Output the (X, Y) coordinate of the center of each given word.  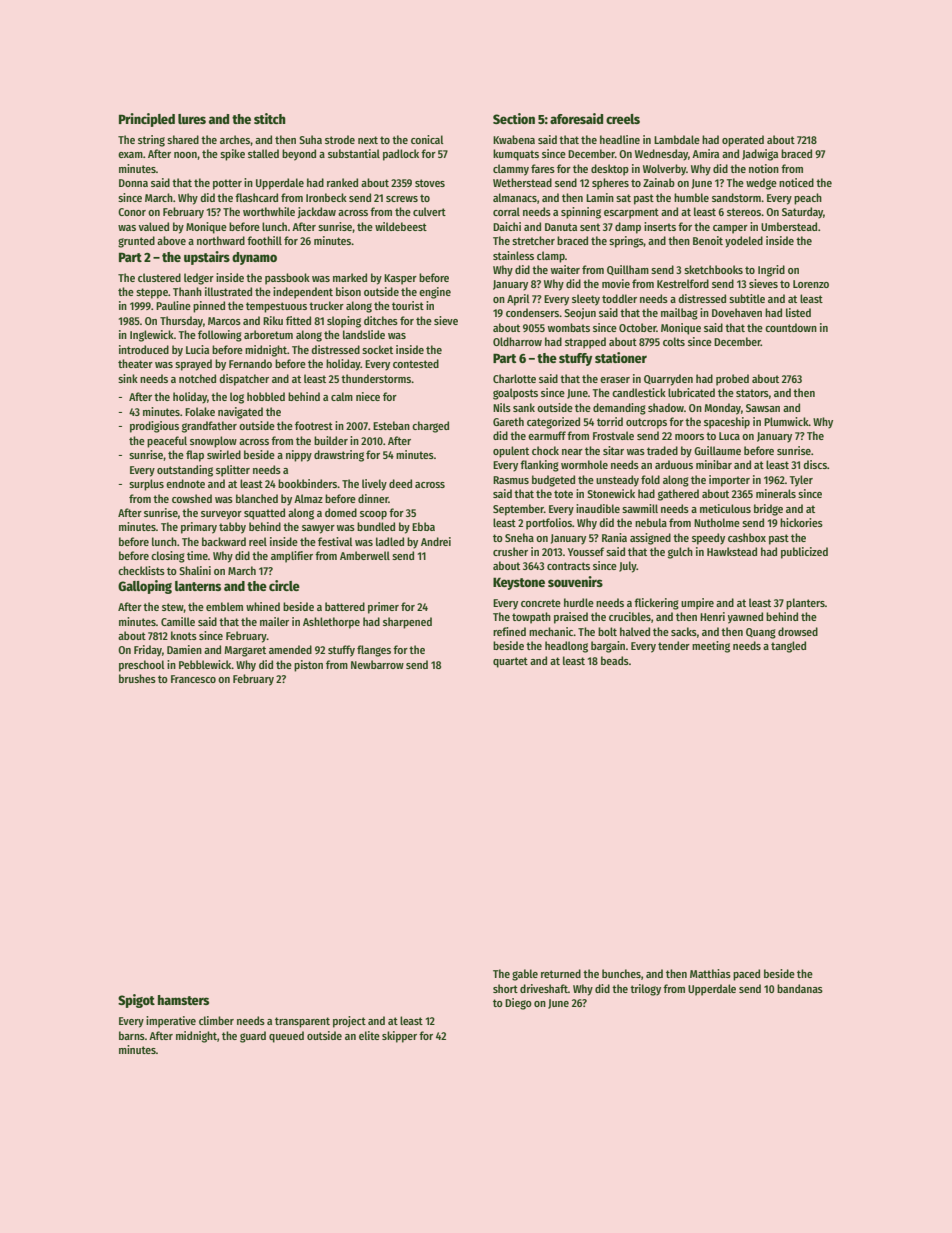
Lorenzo (811, 284)
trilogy (645, 990)
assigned (650, 539)
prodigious (154, 427)
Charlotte (514, 378)
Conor (132, 212)
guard (253, 1037)
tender (674, 645)
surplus (146, 485)
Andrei (436, 541)
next (368, 140)
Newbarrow (377, 664)
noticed (796, 182)
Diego (518, 1004)
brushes (137, 678)
